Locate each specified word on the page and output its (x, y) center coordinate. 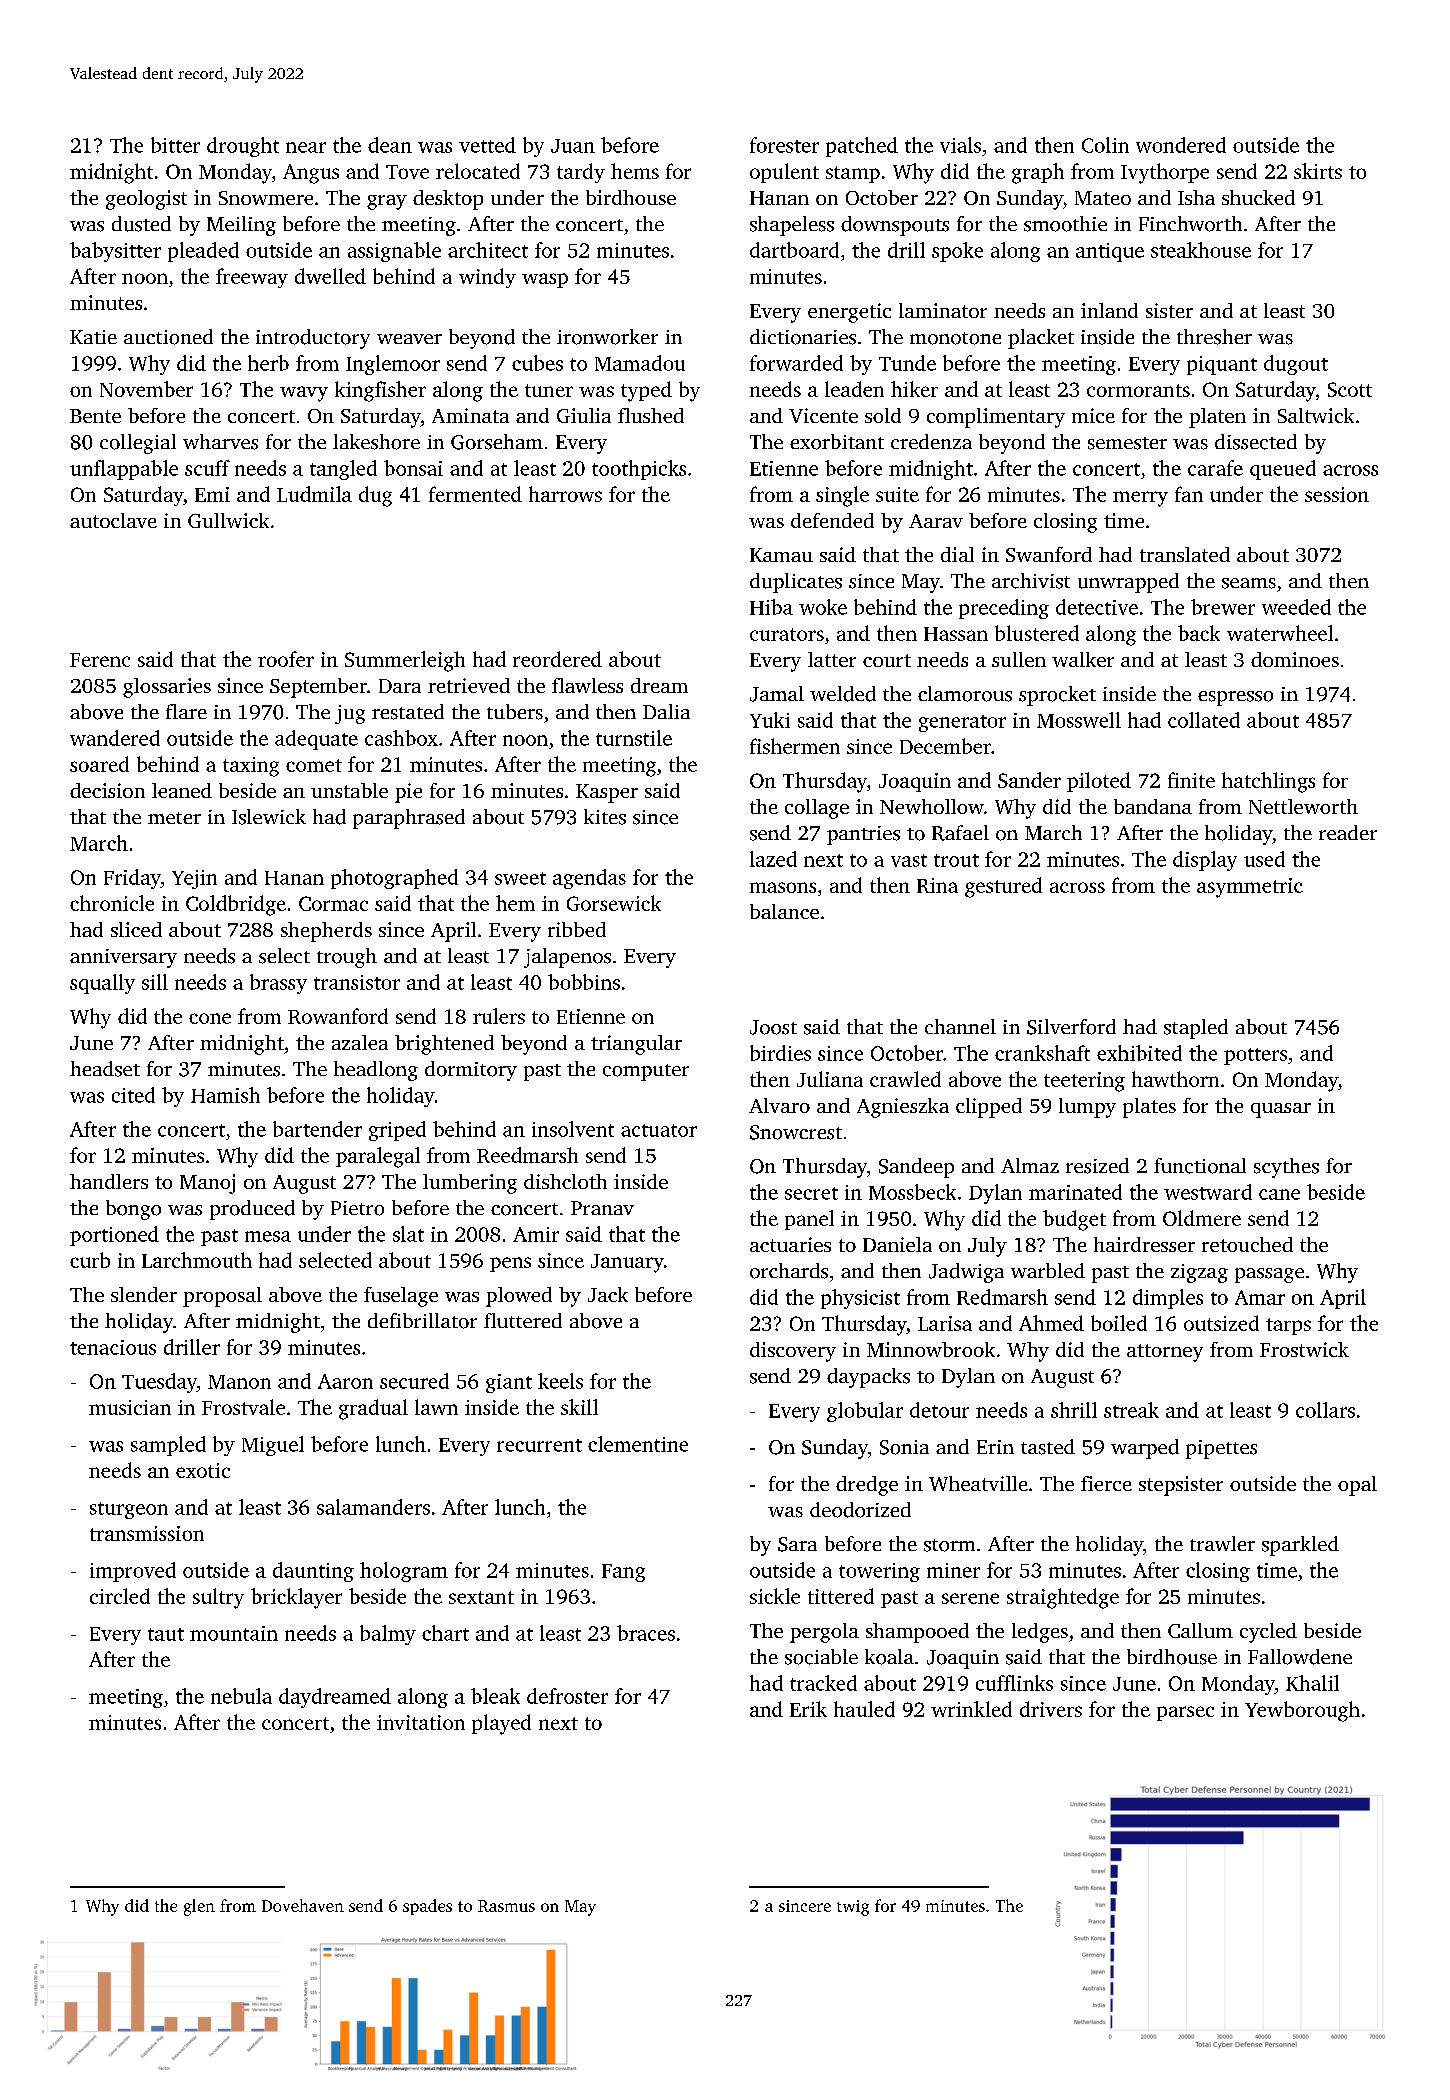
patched (862, 147)
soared (99, 764)
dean (390, 145)
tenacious (113, 1347)
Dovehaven (303, 1905)
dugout (1296, 365)
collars (1325, 1410)
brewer (1223, 607)
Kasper (607, 793)
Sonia (904, 1447)
